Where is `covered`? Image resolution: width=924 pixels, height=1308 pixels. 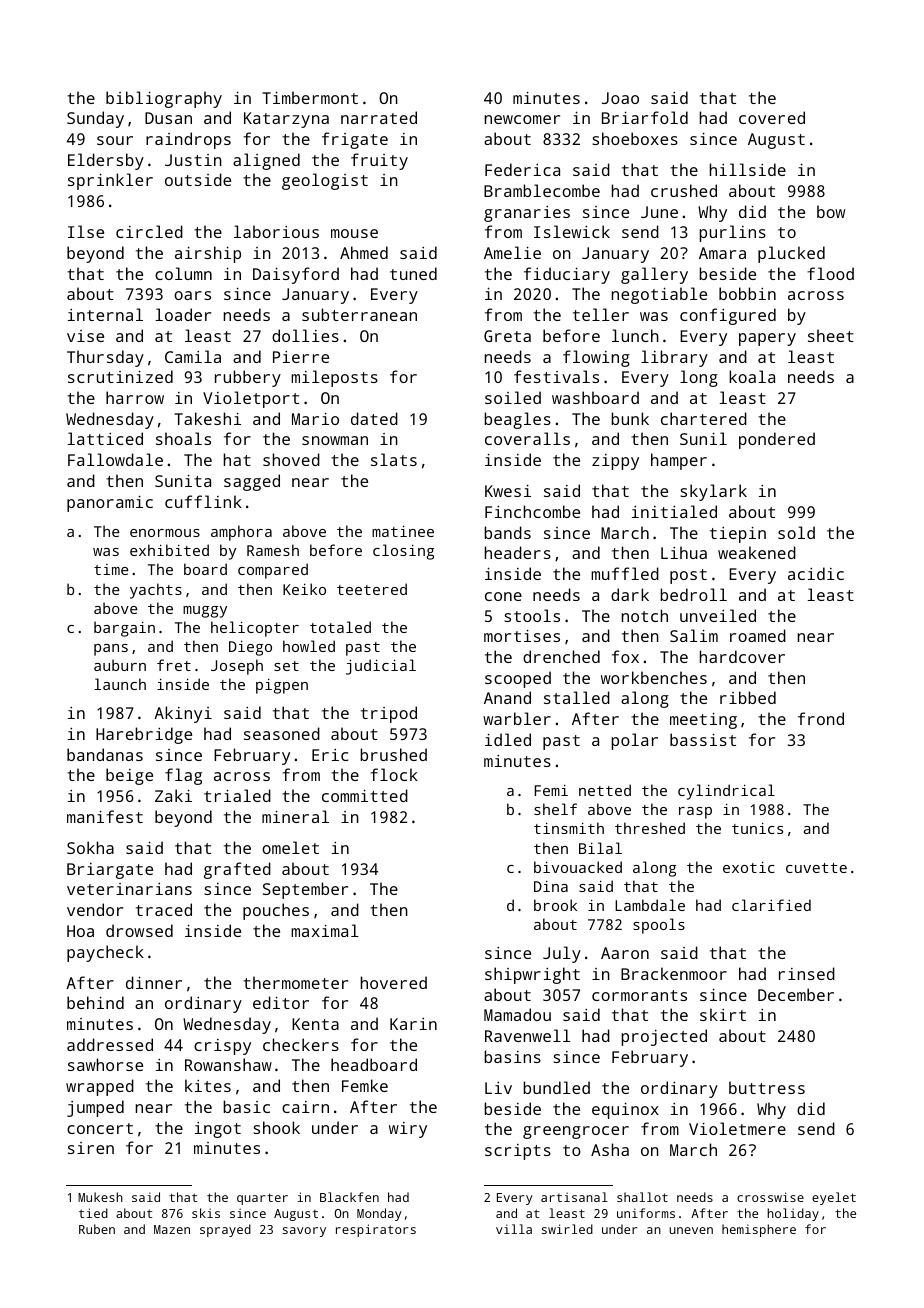 covered is located at coordinates (772, 117).
